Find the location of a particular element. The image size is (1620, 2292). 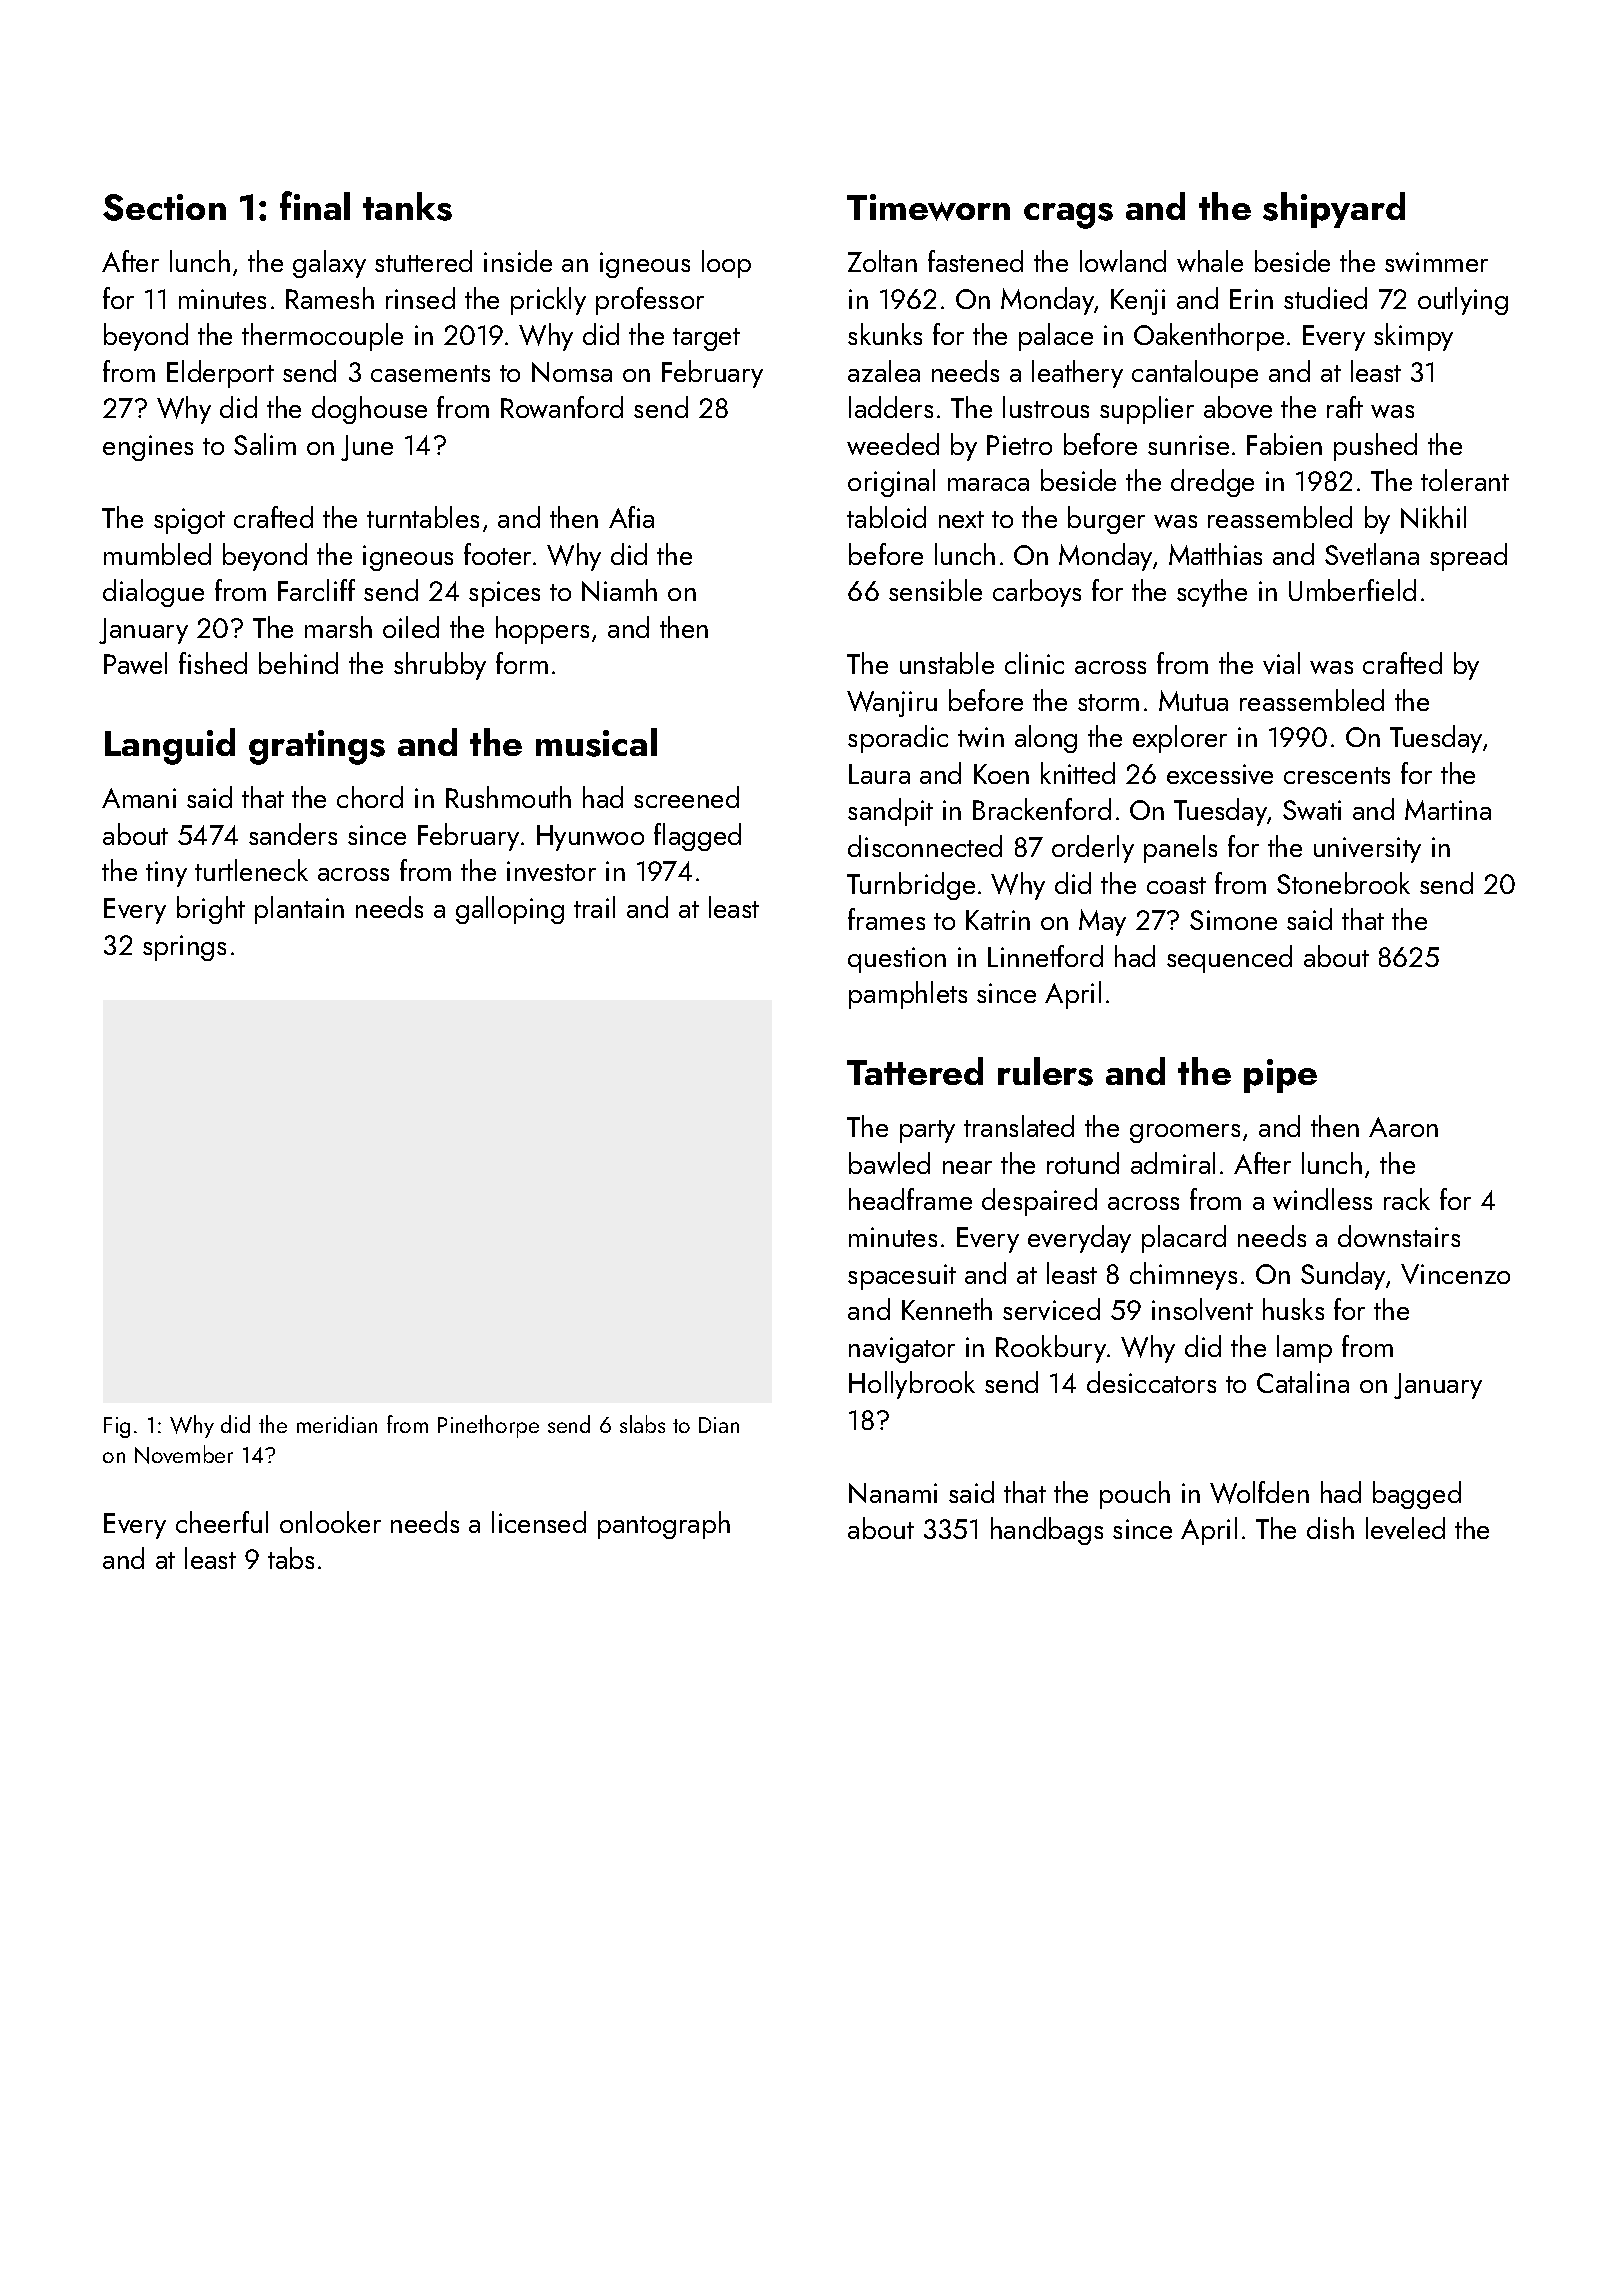

bawled is located at coordinates (889, 1163).
